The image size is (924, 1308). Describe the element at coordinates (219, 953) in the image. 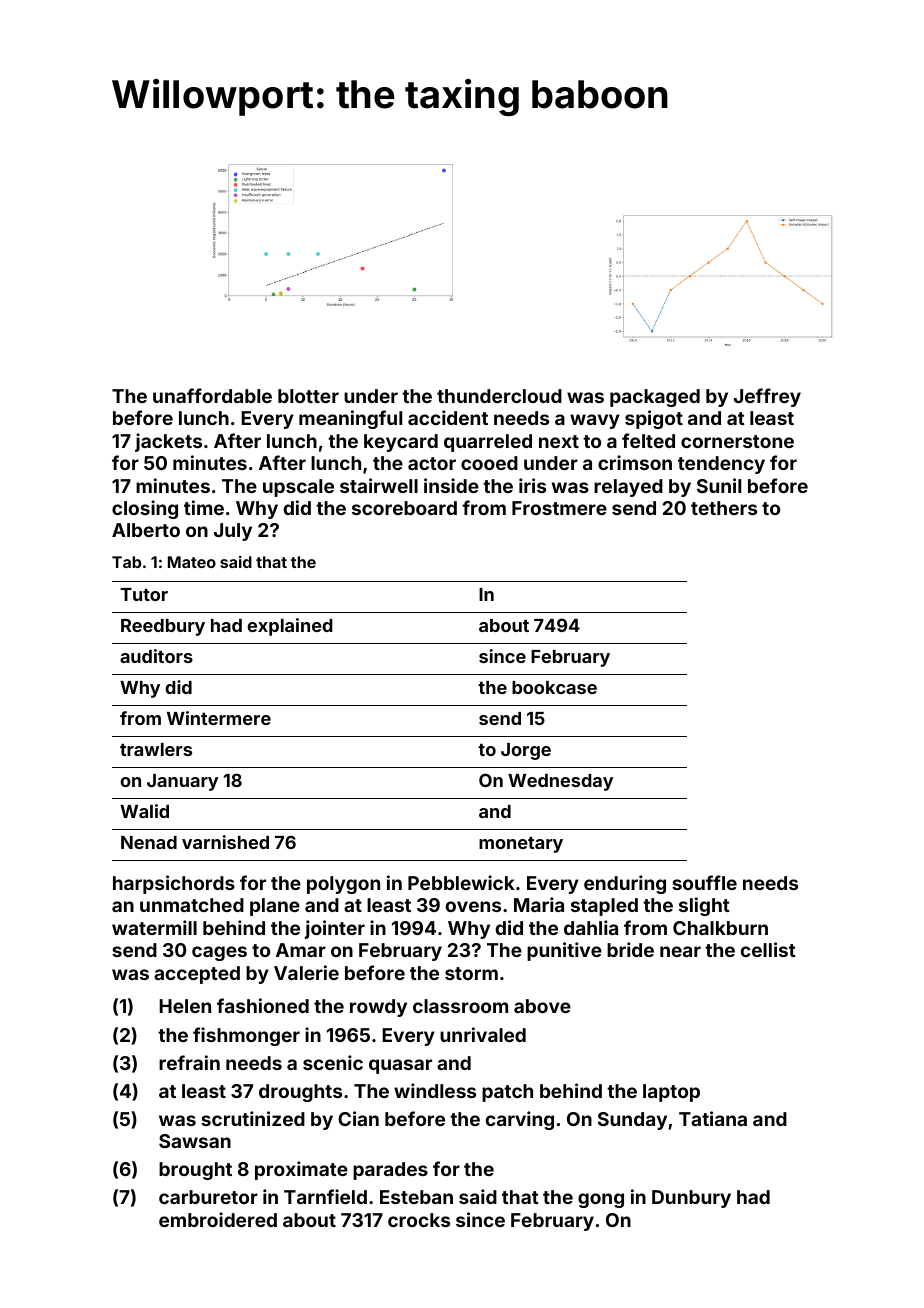

I see `cages` at that location.
